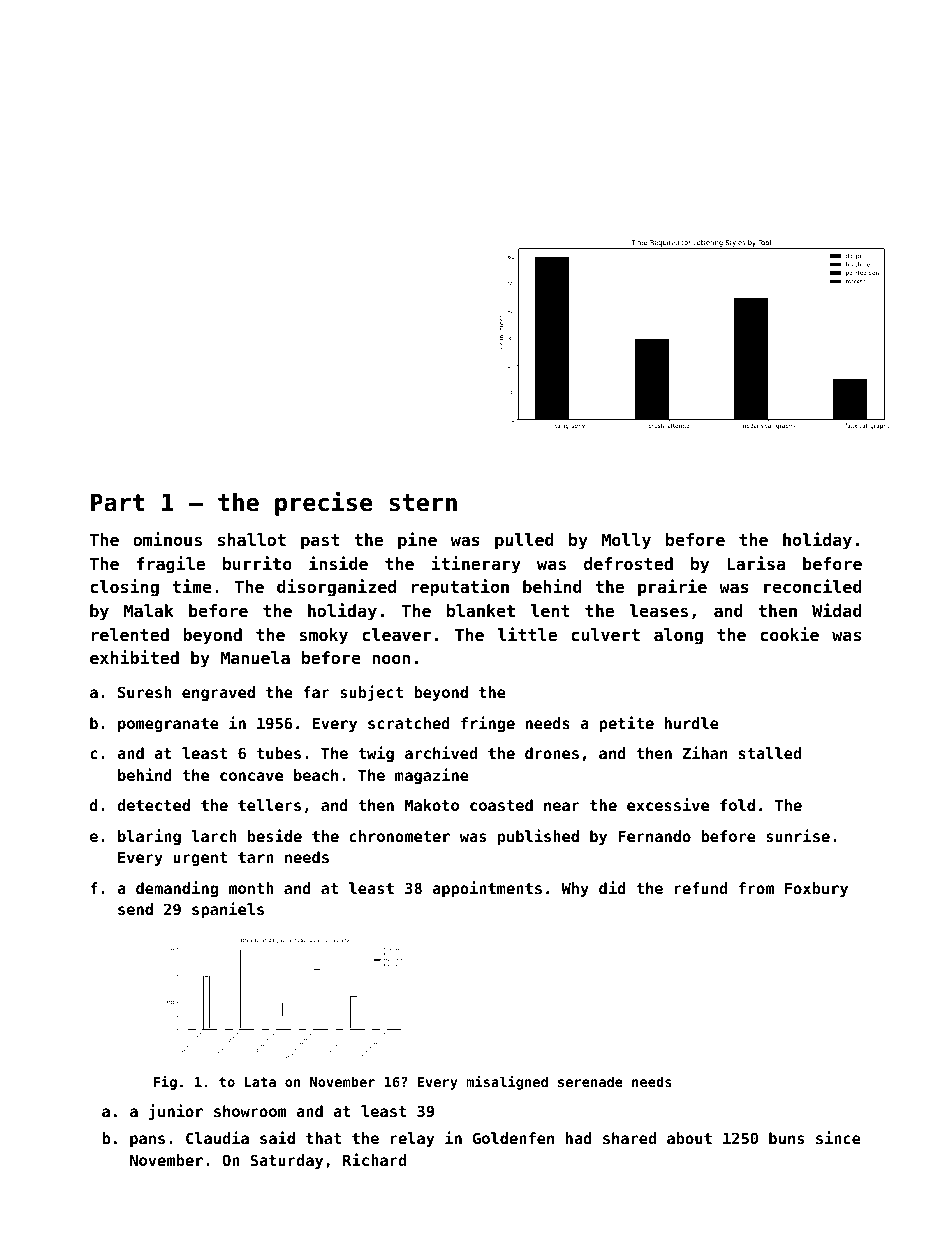 The height and width of the page is (1233, 952). I want to click on precise, so click(323, 504).
